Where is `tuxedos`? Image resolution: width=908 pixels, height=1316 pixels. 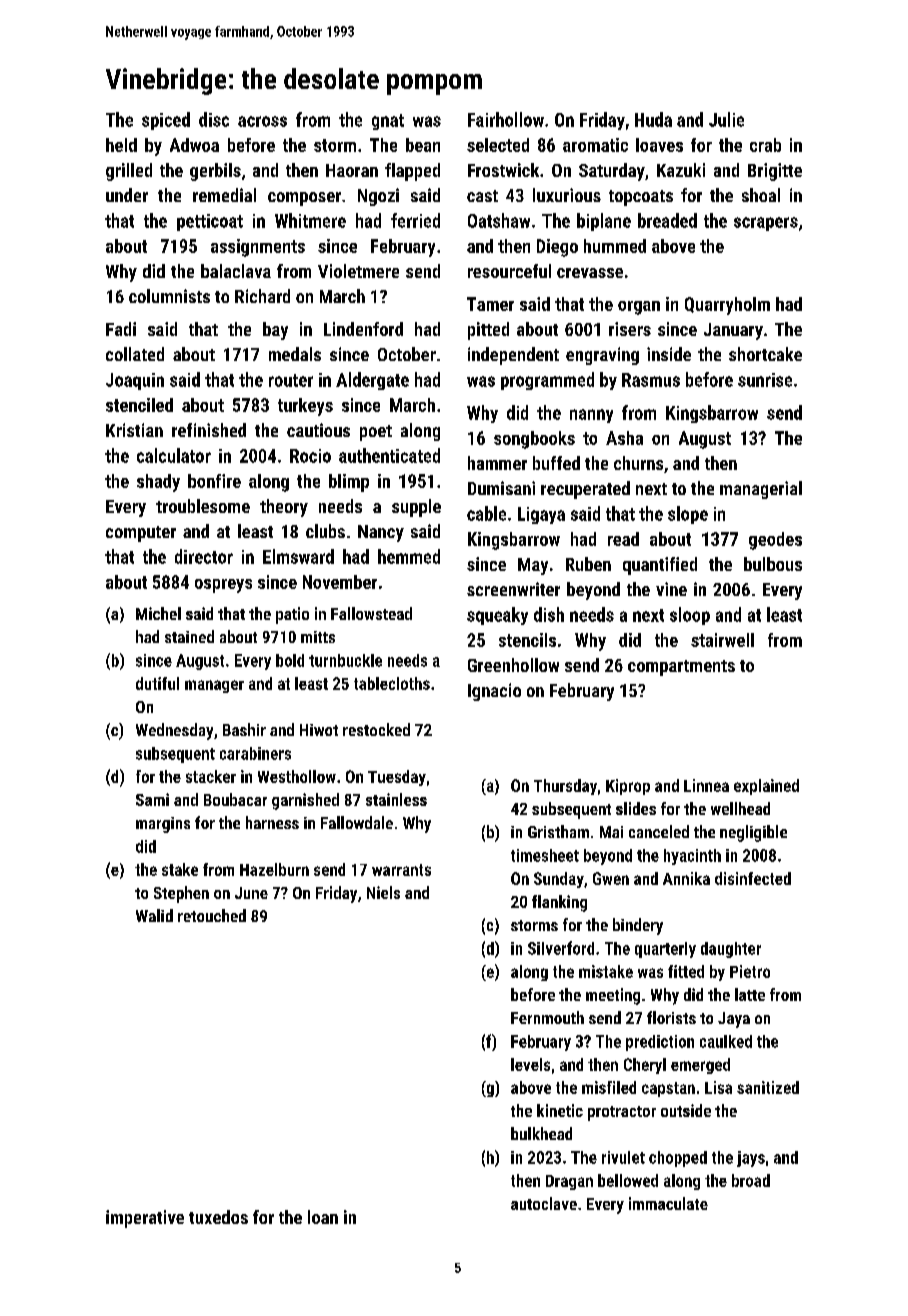
tuxedos is located at coordinates (218, 1217).
